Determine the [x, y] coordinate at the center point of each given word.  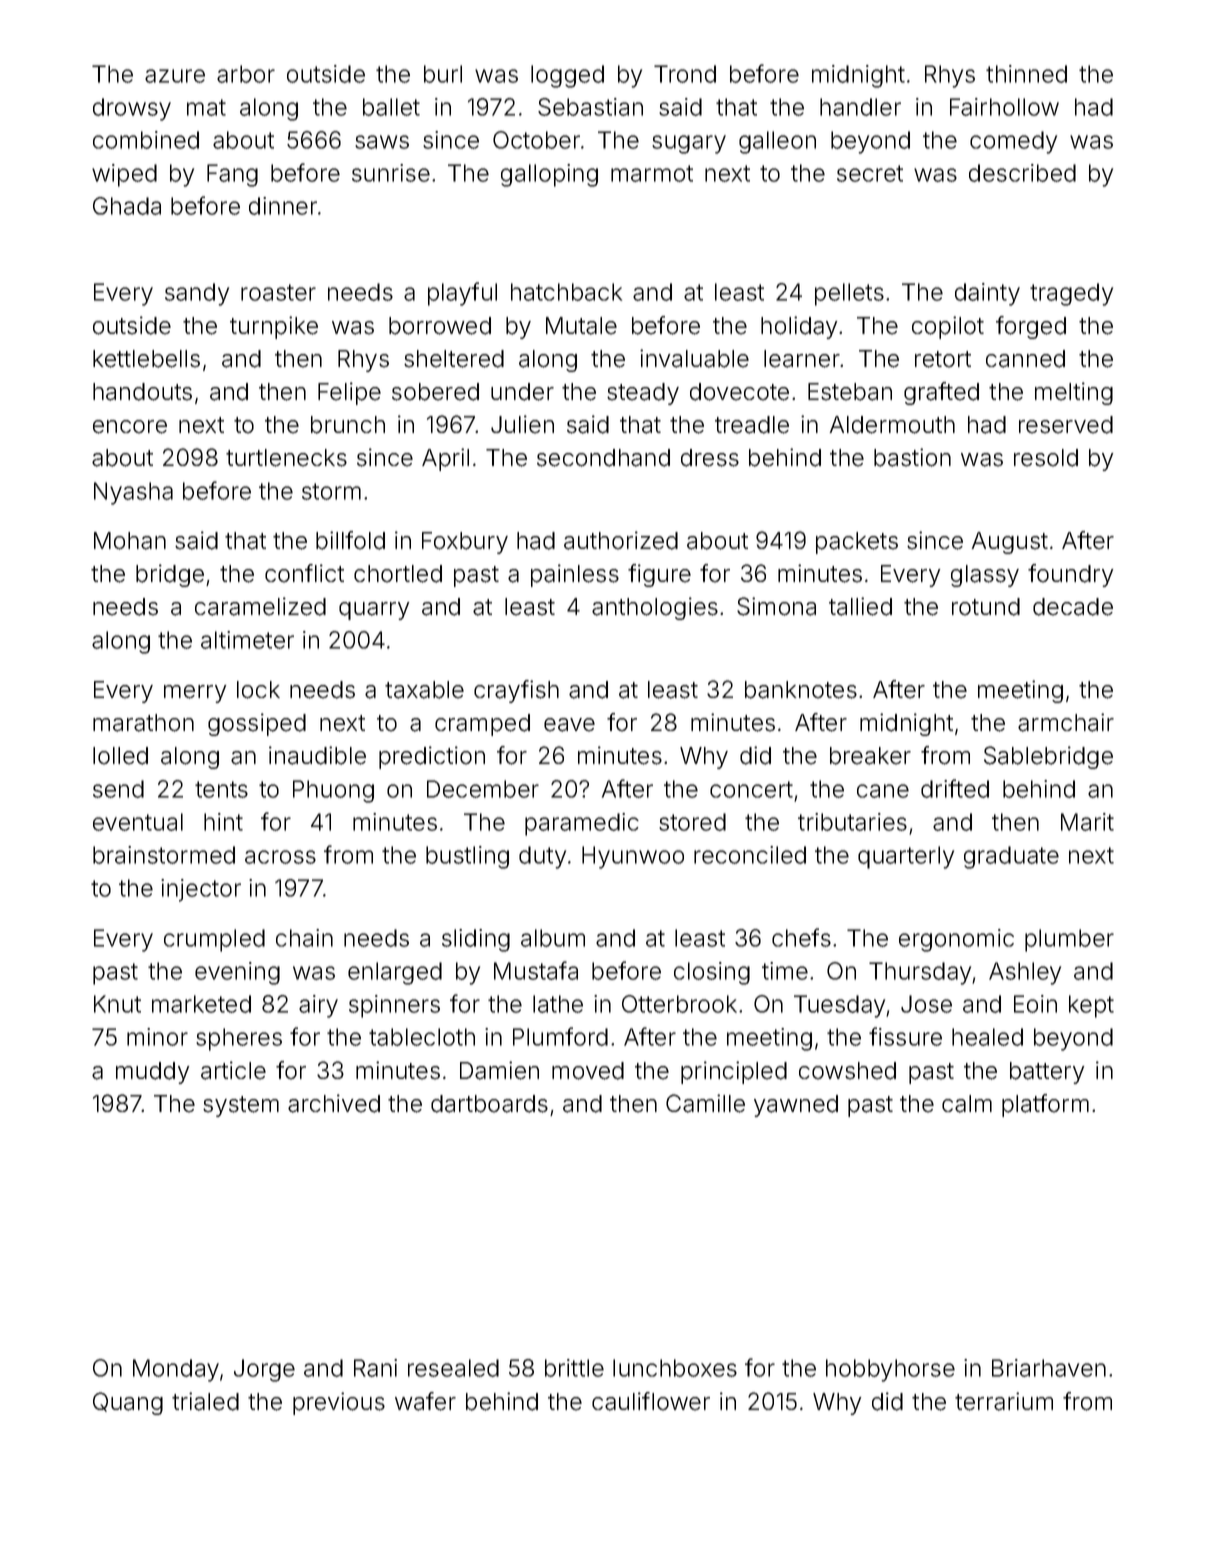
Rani [375, 1368]
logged [567, 76]
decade [1073, 607]
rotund [986, 607]
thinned [1026, 74]
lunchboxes [675, 1368]
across [280, 857]
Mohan [130, 541]
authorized [621, 540]
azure [175, 76]
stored [692, 822]
